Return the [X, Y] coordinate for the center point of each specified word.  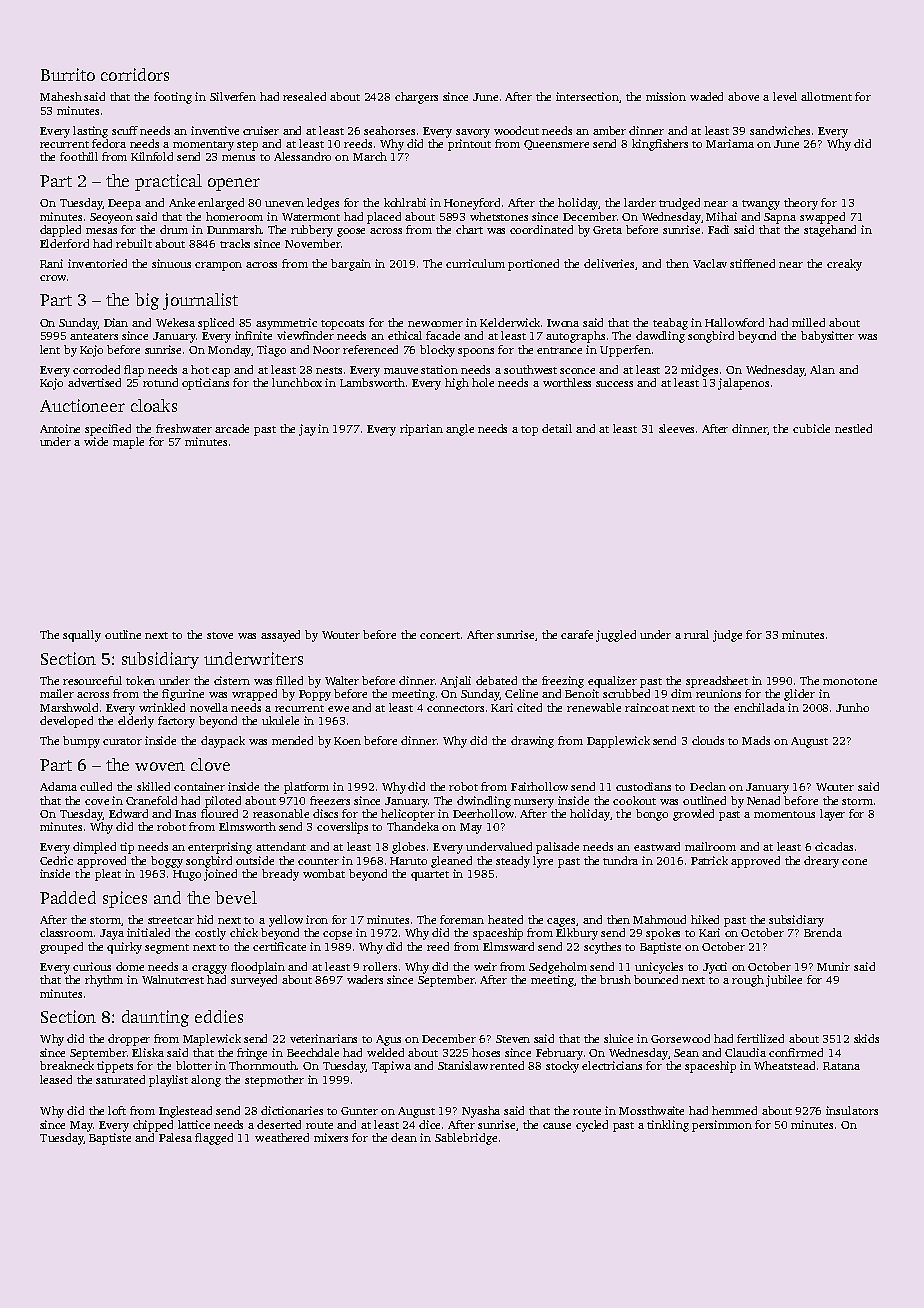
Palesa [175, 1137]
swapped [822, 218]
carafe [577, 634]
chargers [416, 98]
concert [440, 635]
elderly [136, 722]
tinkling [668, 1126]
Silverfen [233, 96]
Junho [852, 707]
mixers [331, 1137]
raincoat [647, 707]
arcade [232, 428]
